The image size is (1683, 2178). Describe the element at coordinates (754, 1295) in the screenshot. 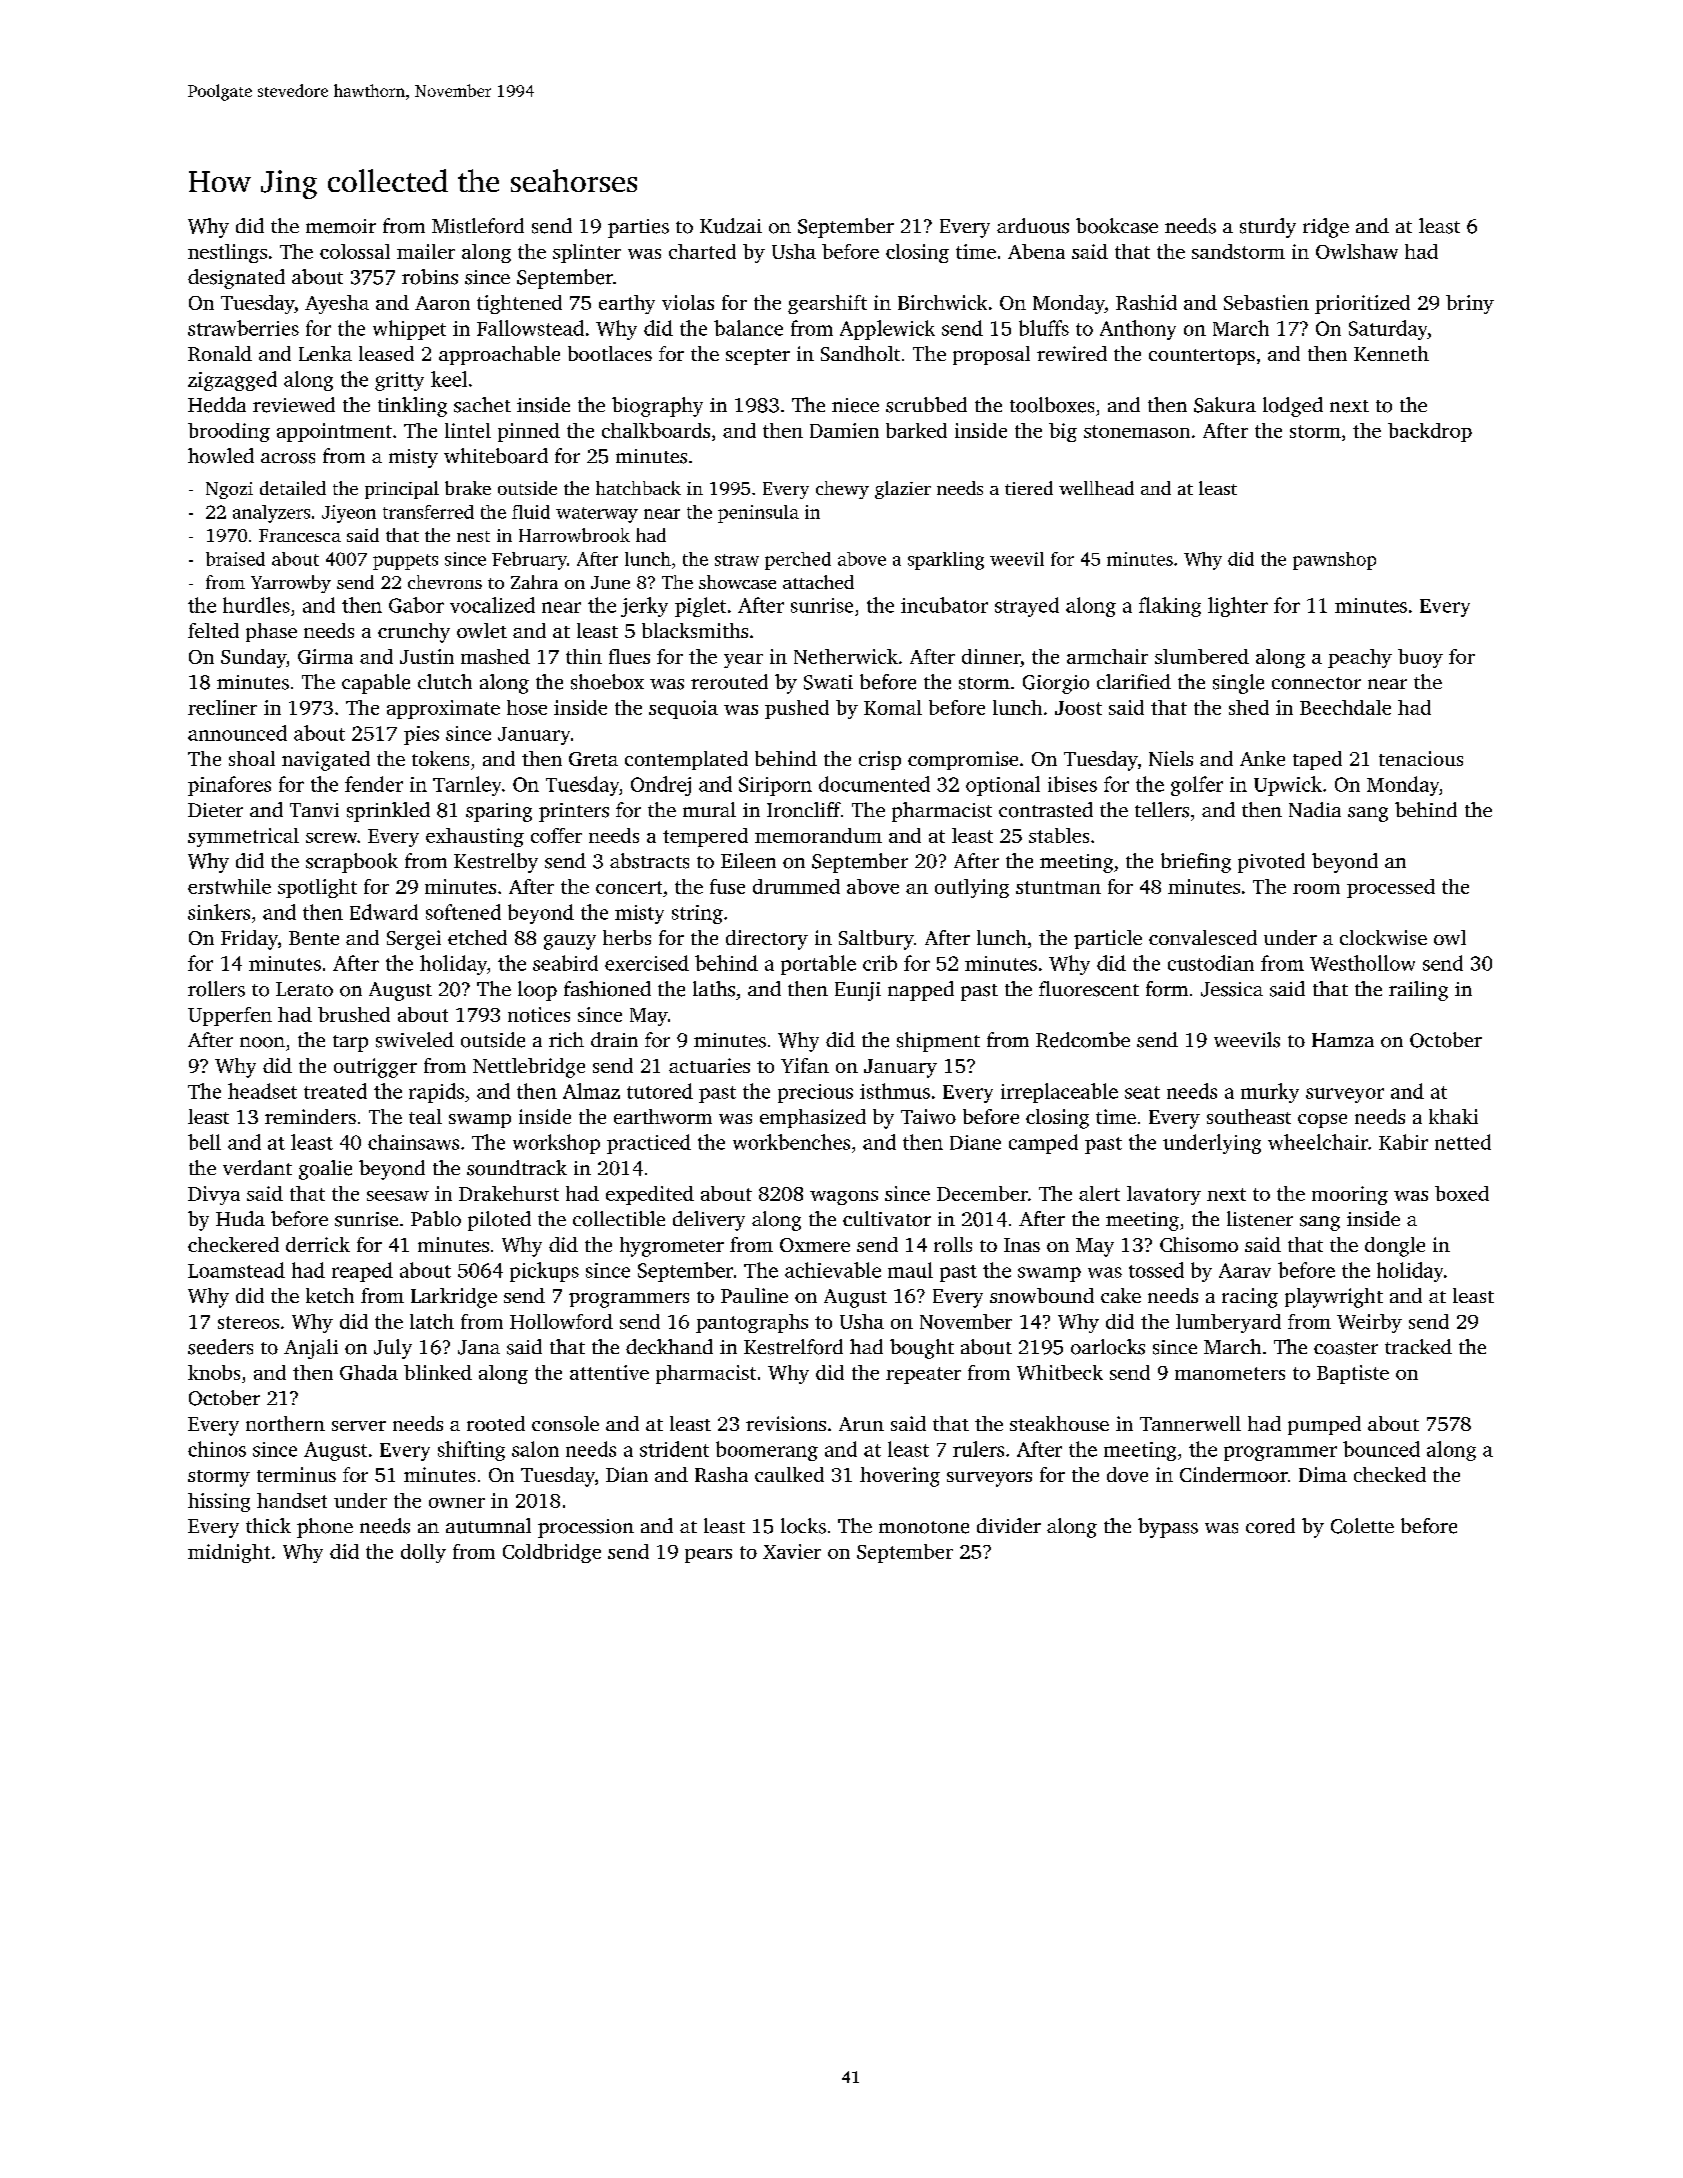

I see `Pauline` at that location.
